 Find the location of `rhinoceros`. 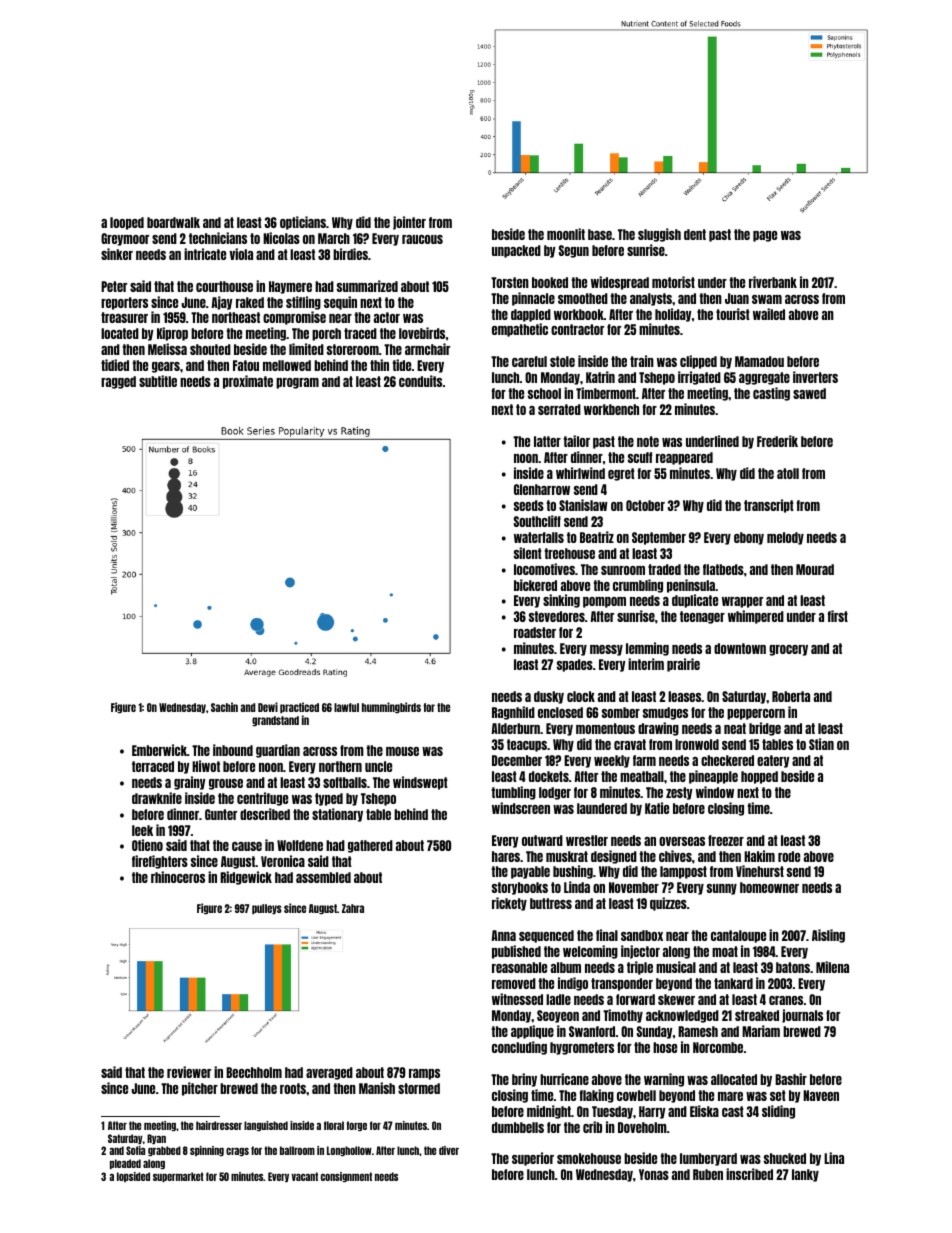

rhinoceros is located at coordinates (178, 877).
